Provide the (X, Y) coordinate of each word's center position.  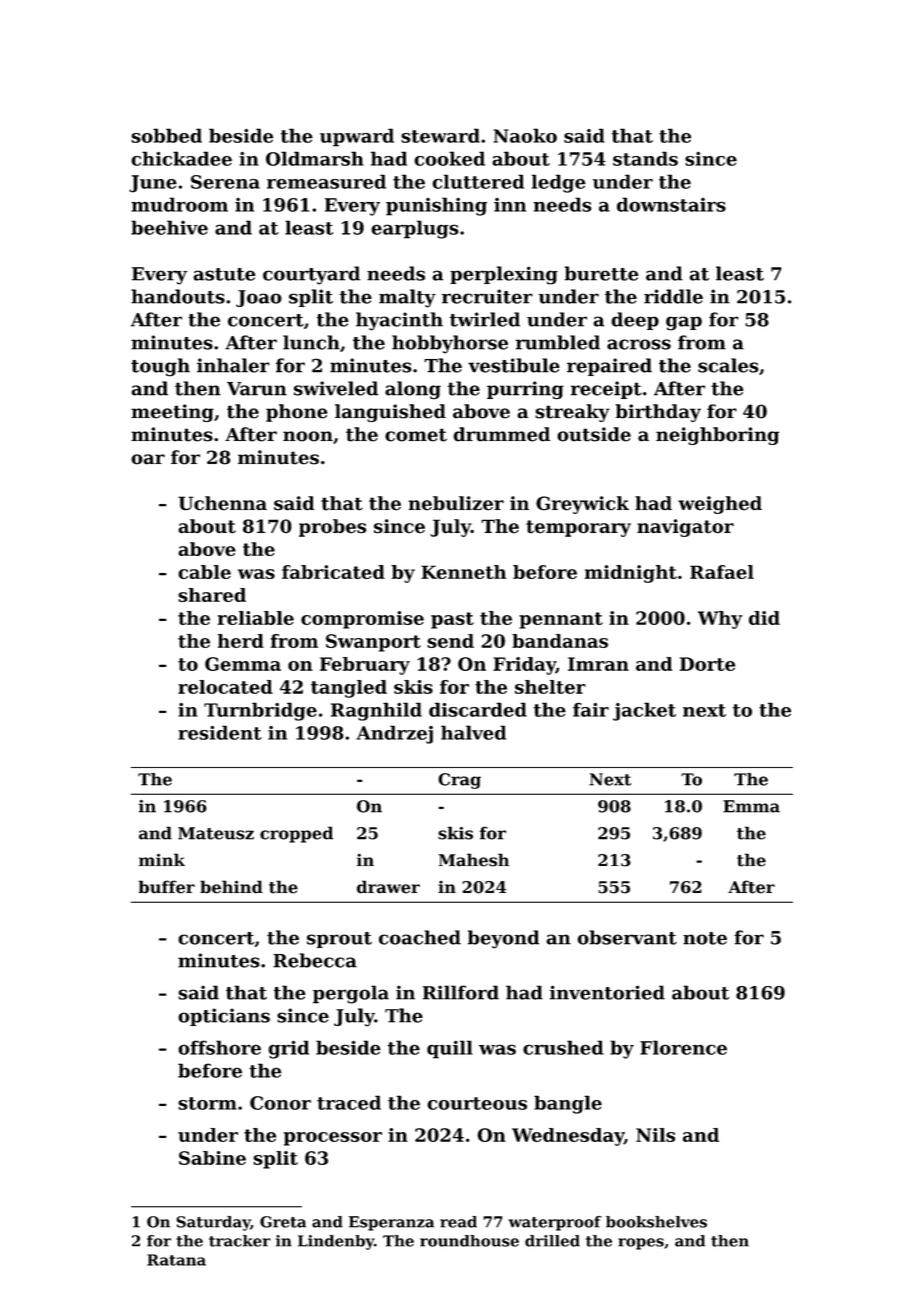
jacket (644, 711)
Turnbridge (260, 711)
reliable (256, 618)
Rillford (461, 992)
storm (207, 1103)
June (153, 184)
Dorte (707, 664)
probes (332, 528)
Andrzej (394, 734)
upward (357, 137)
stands (645, 158)
